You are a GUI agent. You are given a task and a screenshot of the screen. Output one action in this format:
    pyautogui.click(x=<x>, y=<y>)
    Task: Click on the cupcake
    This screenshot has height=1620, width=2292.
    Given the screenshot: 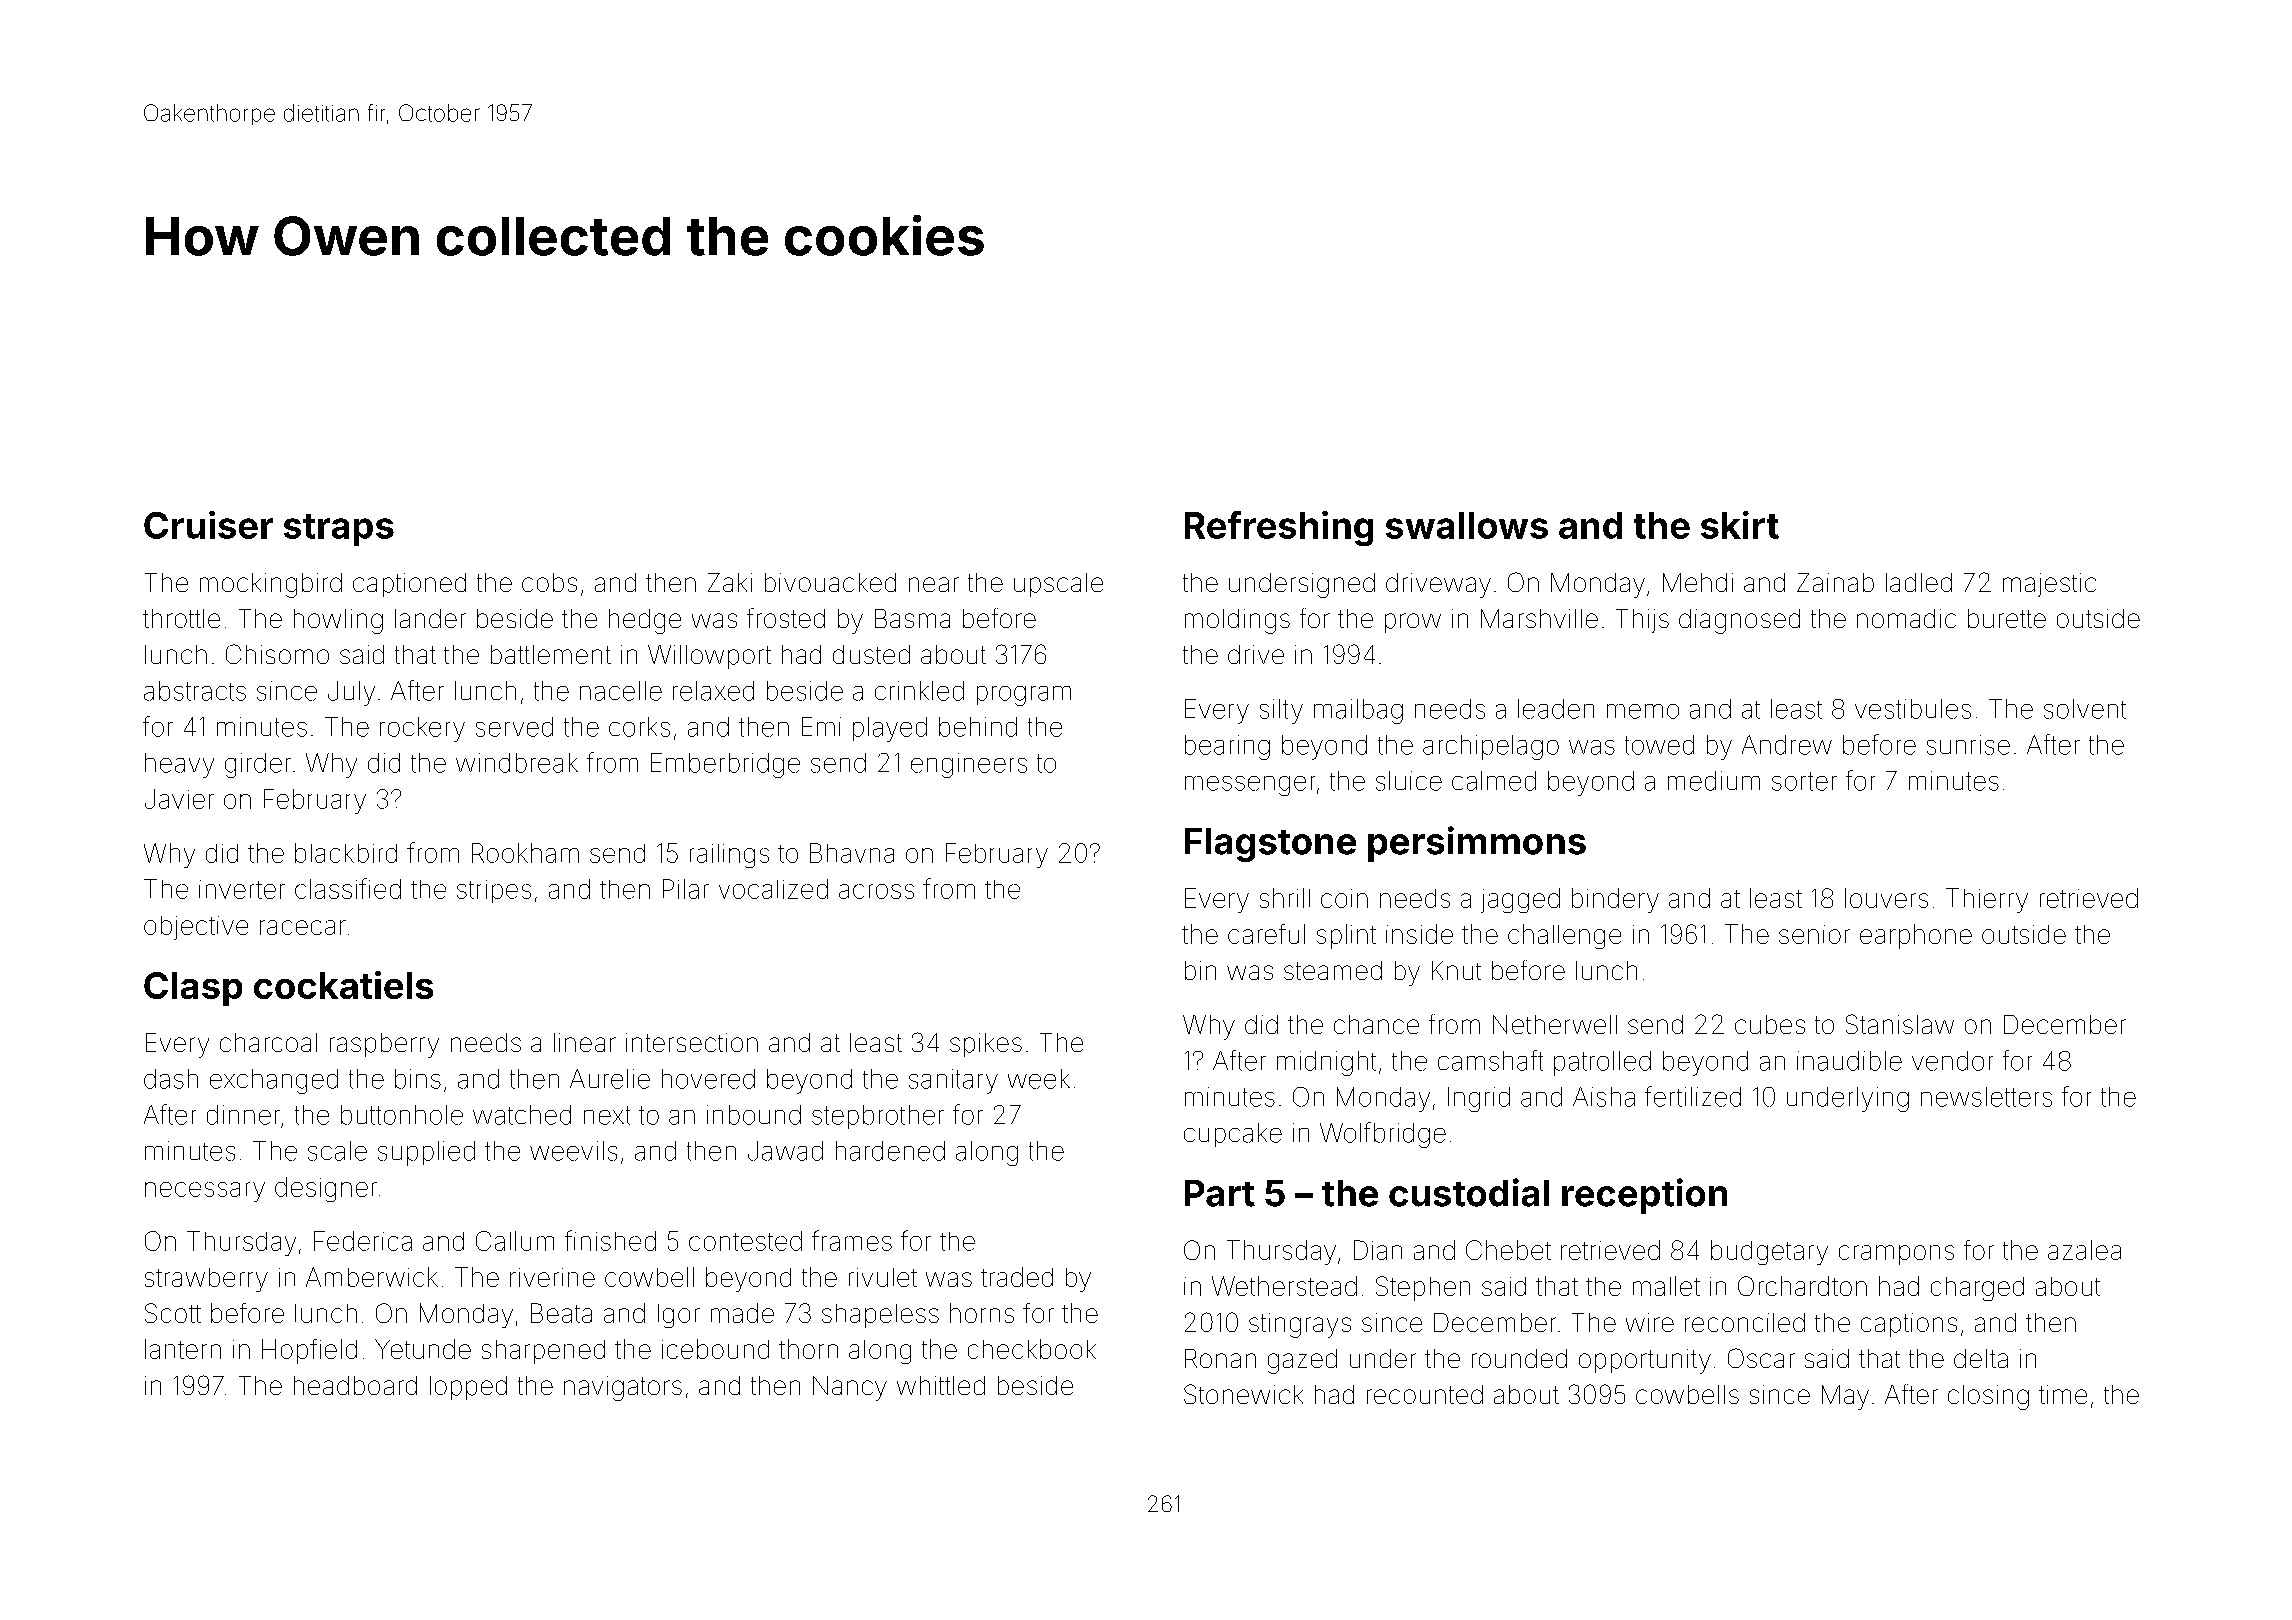 What is the action you would take?
    pyautogui.click(x=1233, y=1135)
